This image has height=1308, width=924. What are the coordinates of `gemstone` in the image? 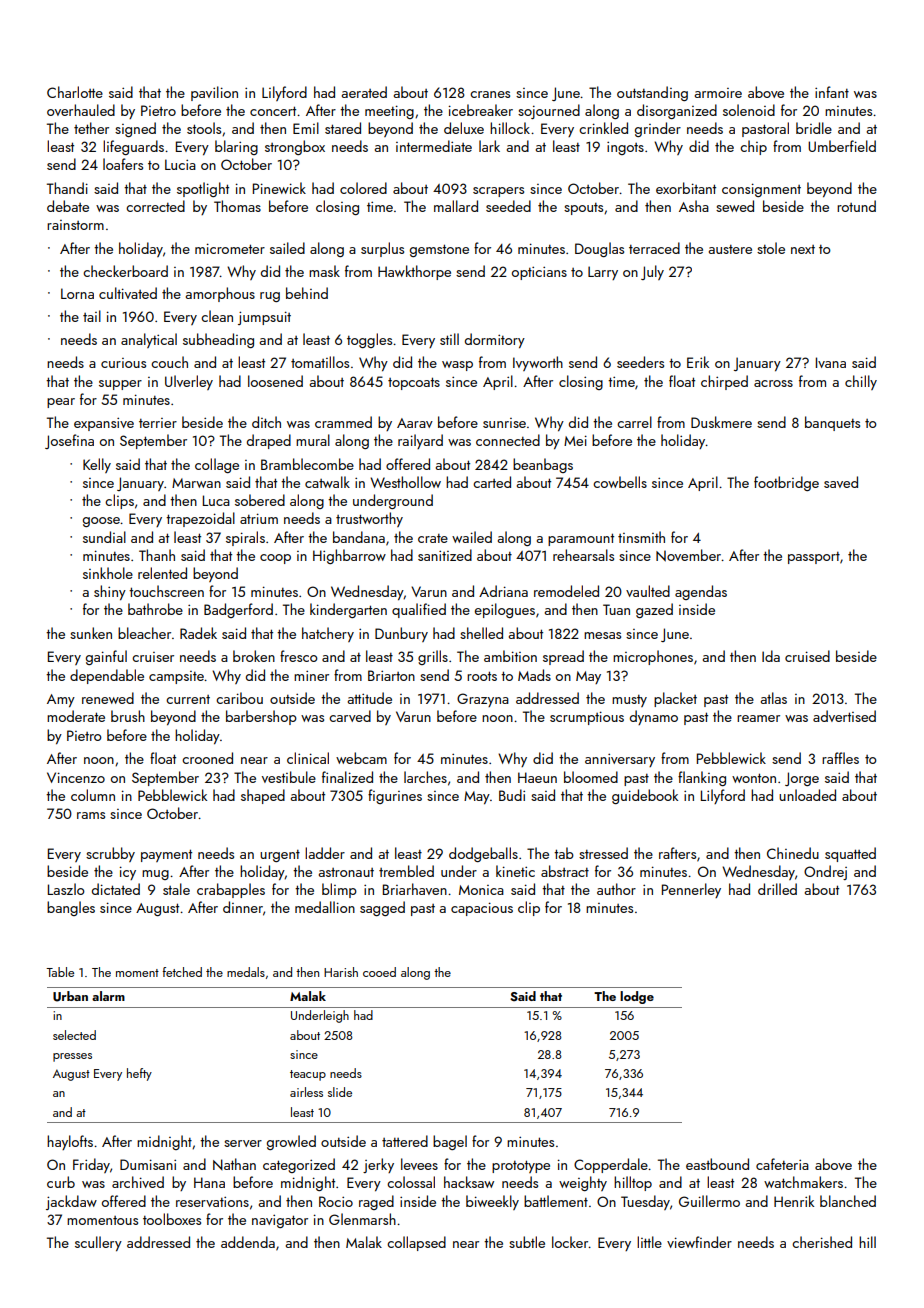 It's located at (439, 250).
